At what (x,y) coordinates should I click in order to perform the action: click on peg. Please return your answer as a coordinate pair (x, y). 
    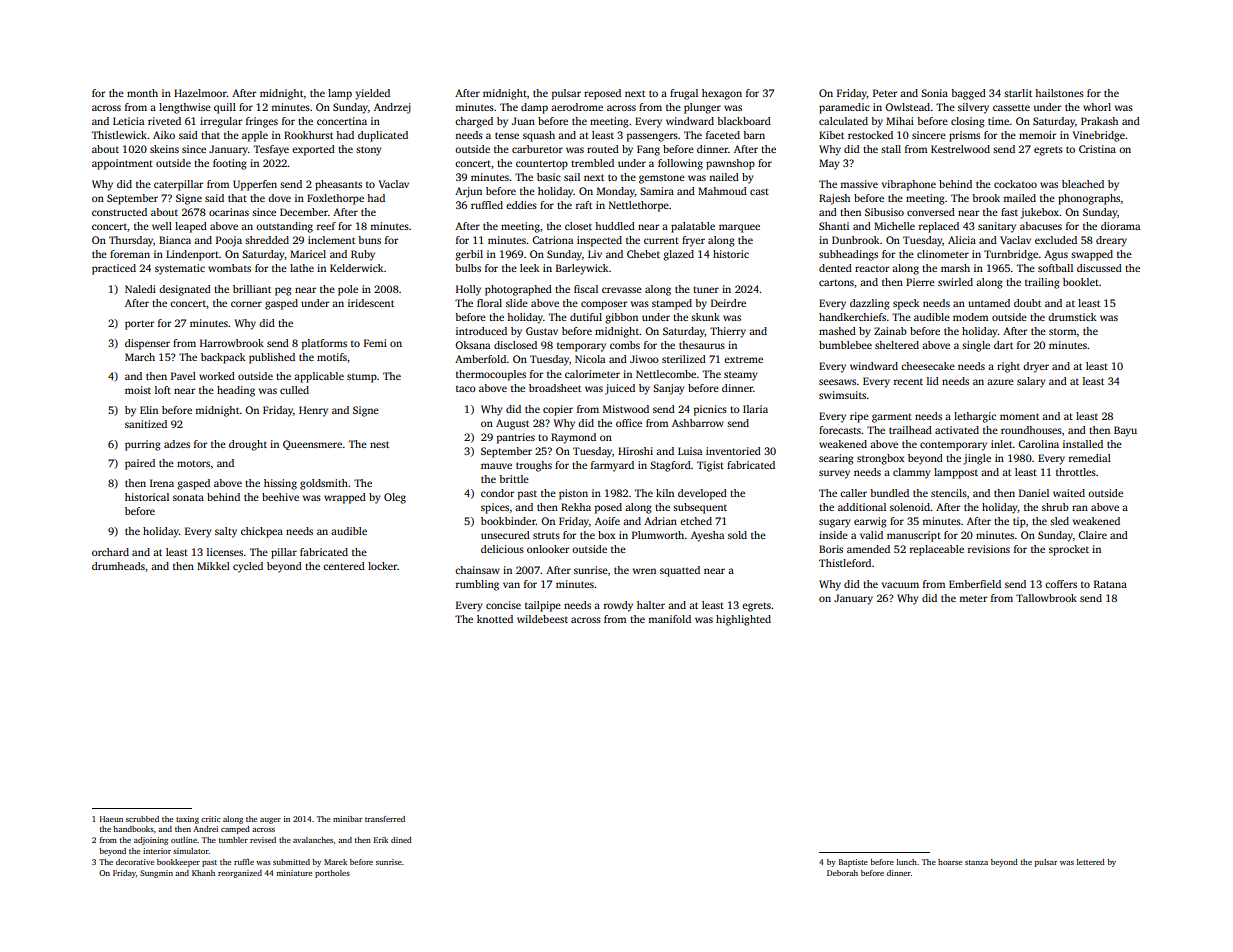
    Looking at the image, I should click on (283, 291).
